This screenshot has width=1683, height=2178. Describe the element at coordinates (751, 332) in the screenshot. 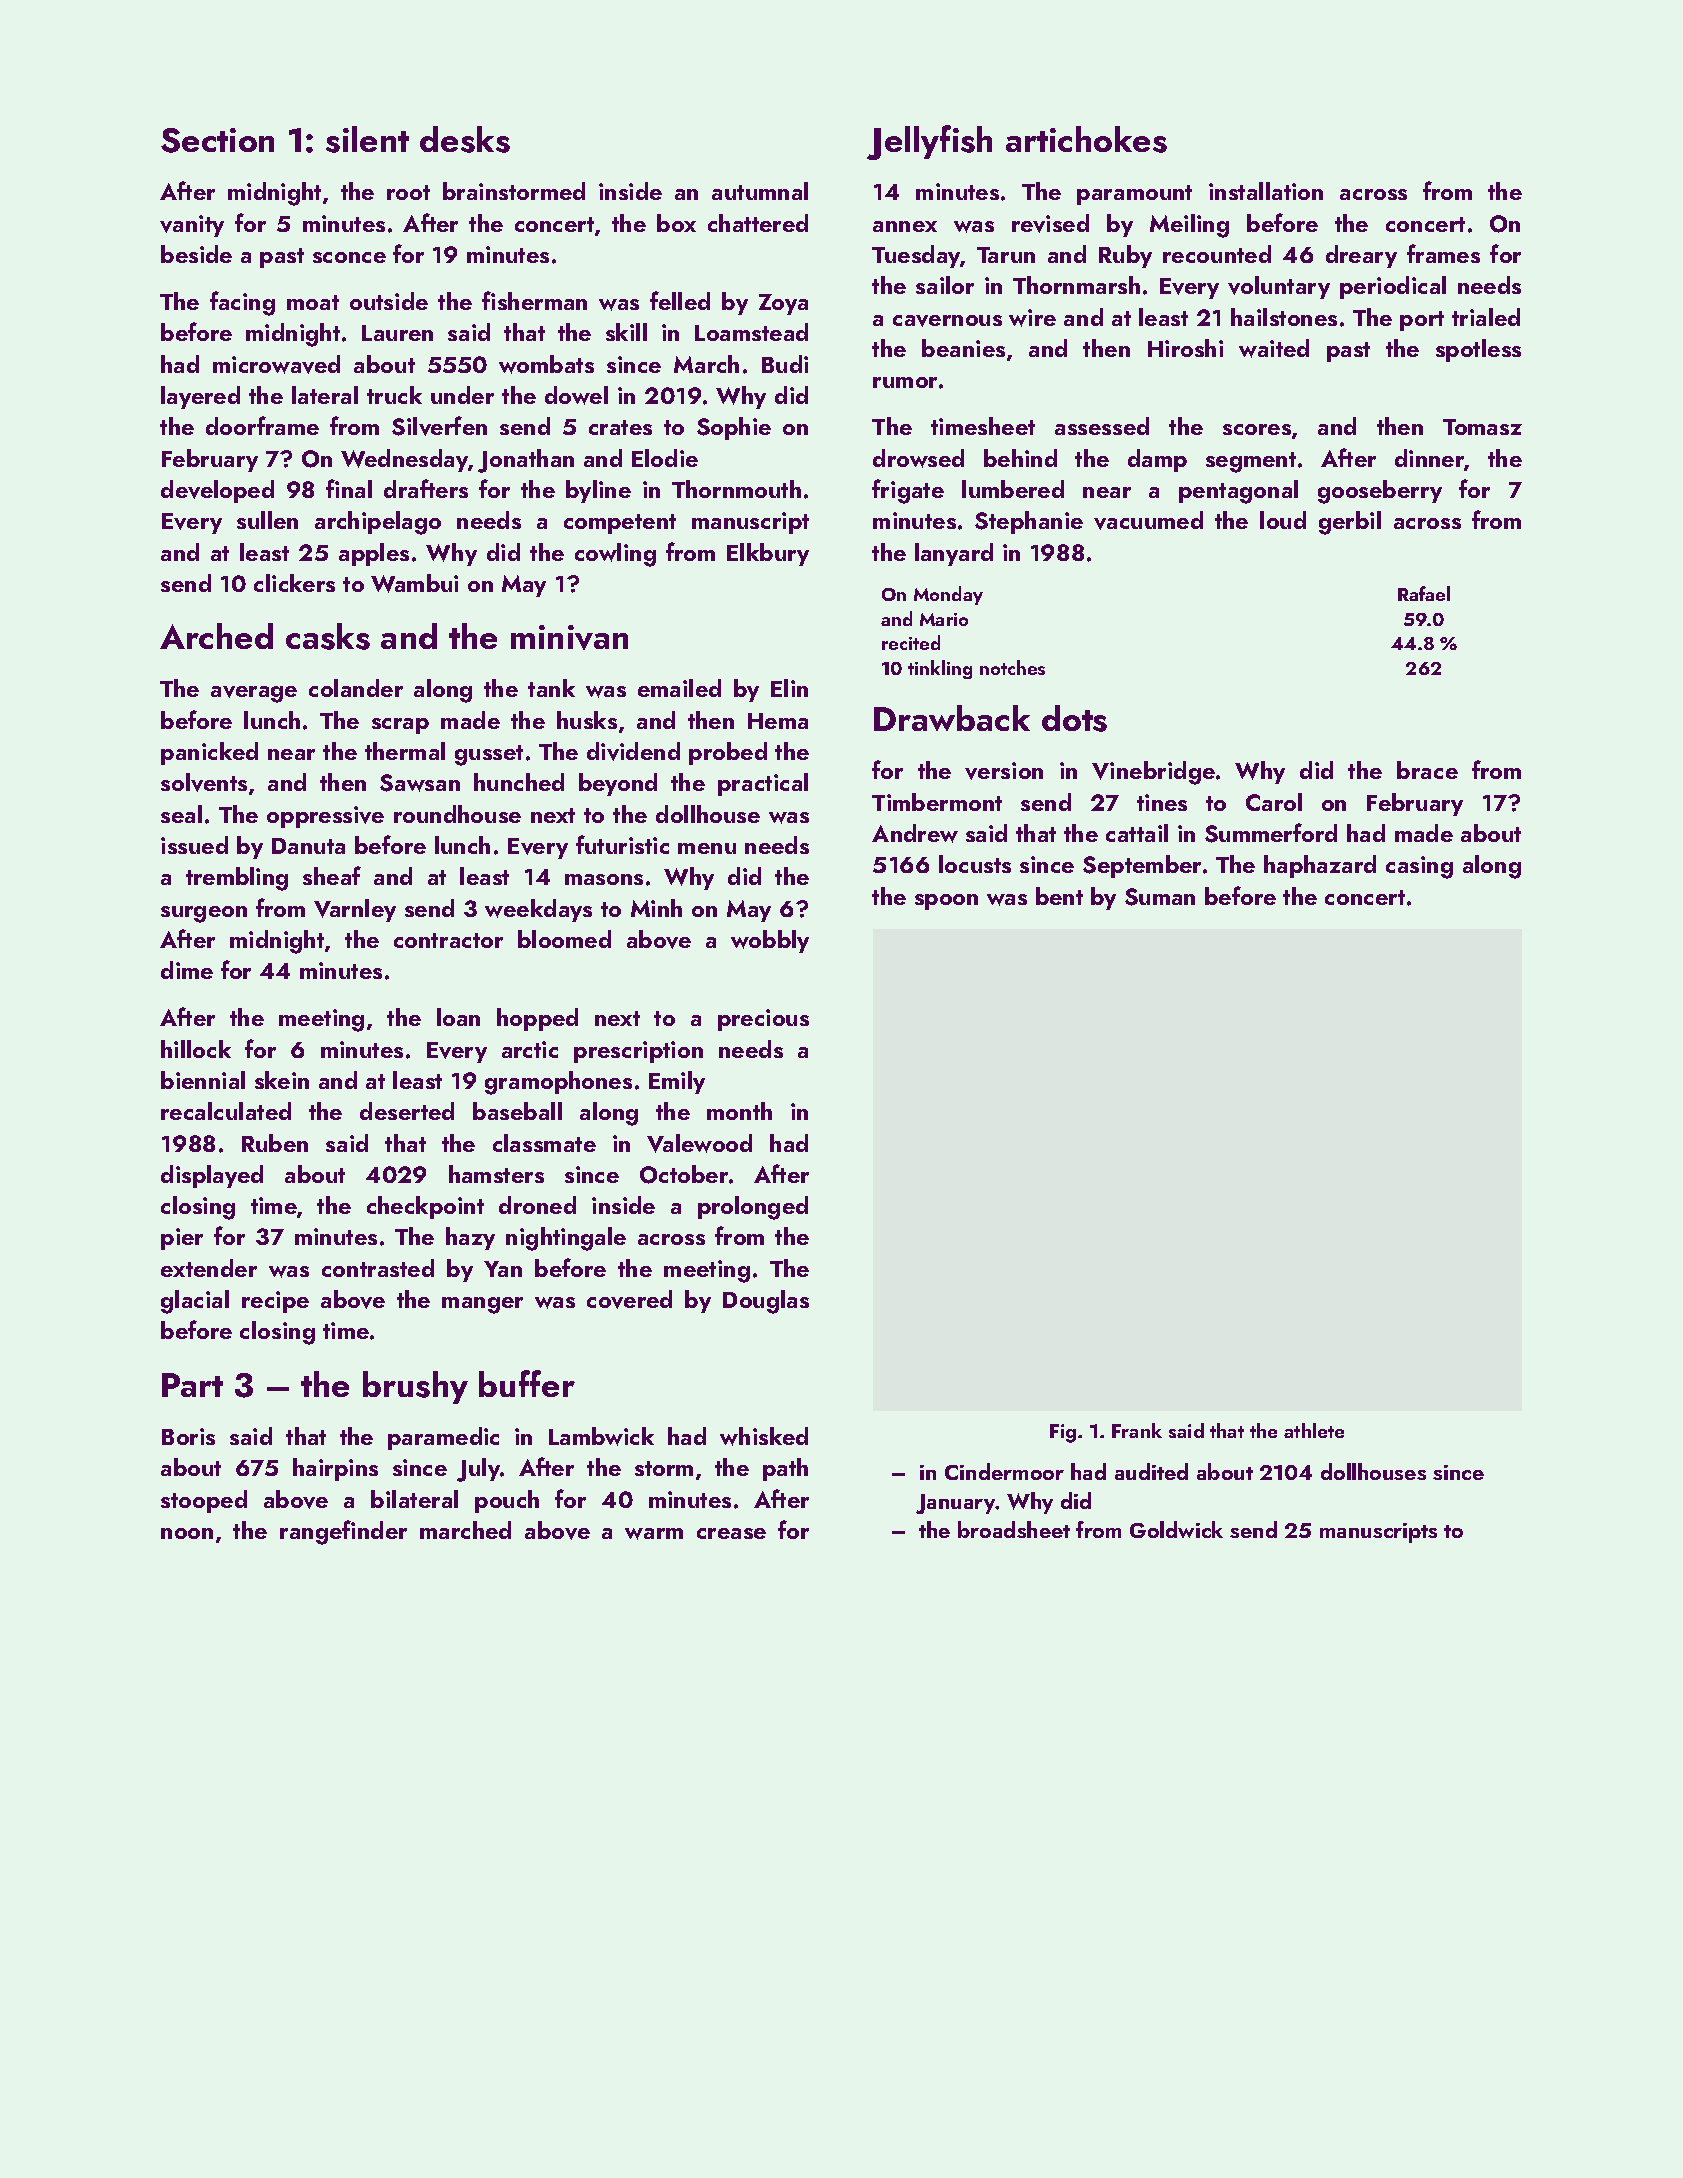

I see `Loamstead` at that location.
